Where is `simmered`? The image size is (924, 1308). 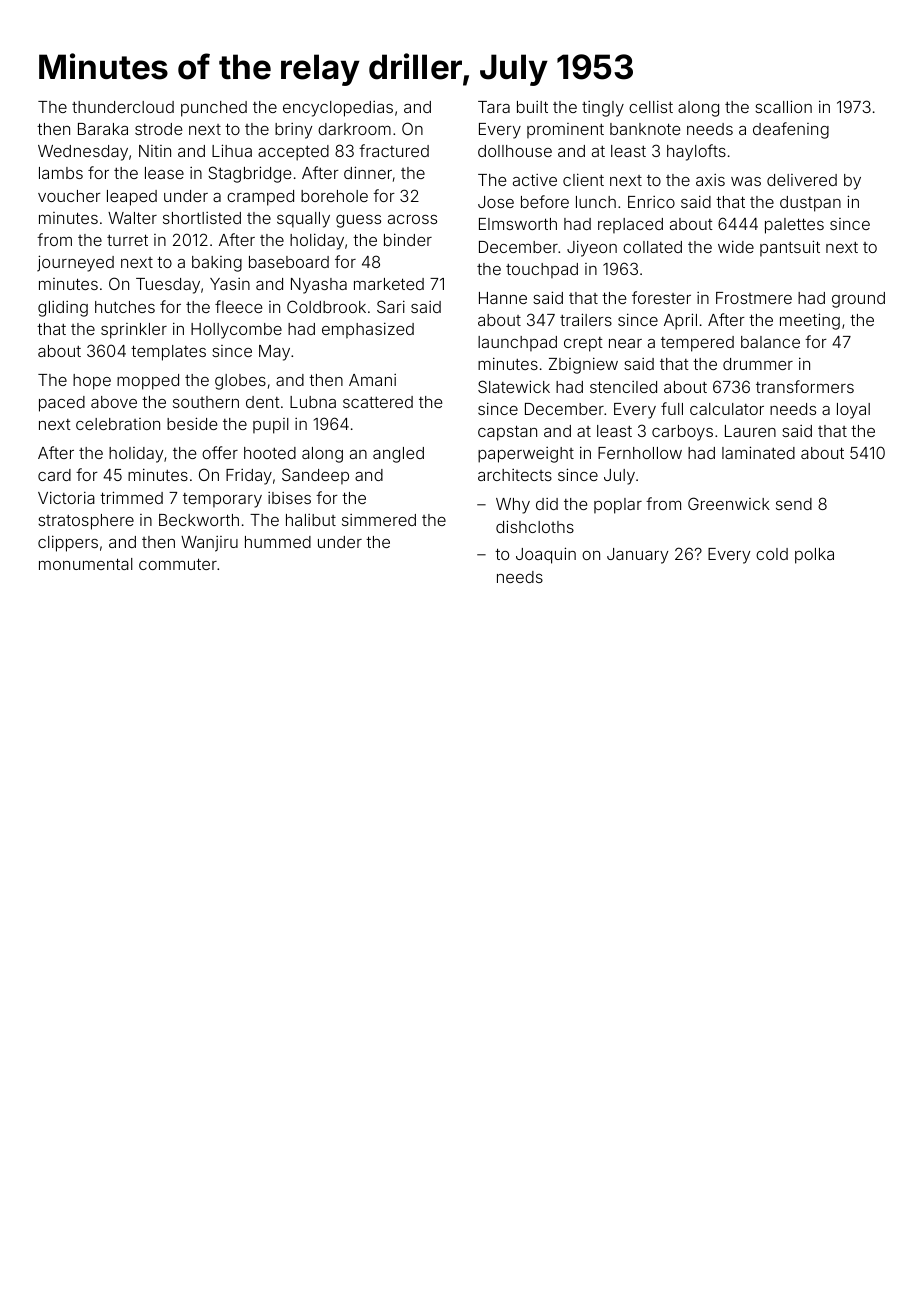 simmered is located at coordinates (379, 520).
